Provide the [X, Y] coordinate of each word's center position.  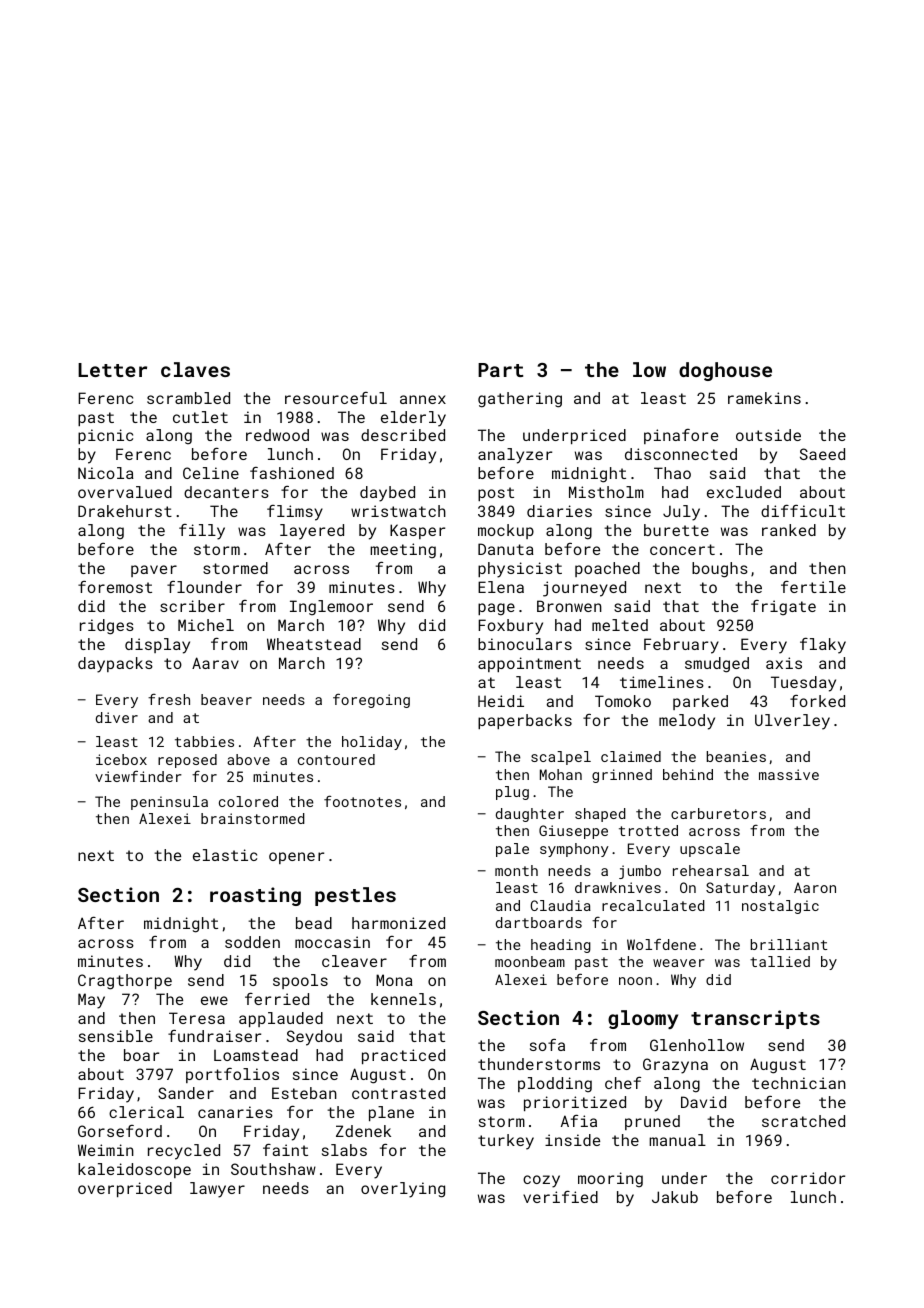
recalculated [653, 905]
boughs [720, 570]
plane [391, 1113]
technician [799, 1083]
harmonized [398, 923]
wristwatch [398, 511]
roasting [255, 896]
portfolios [232, 1075]
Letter [112, 370]
